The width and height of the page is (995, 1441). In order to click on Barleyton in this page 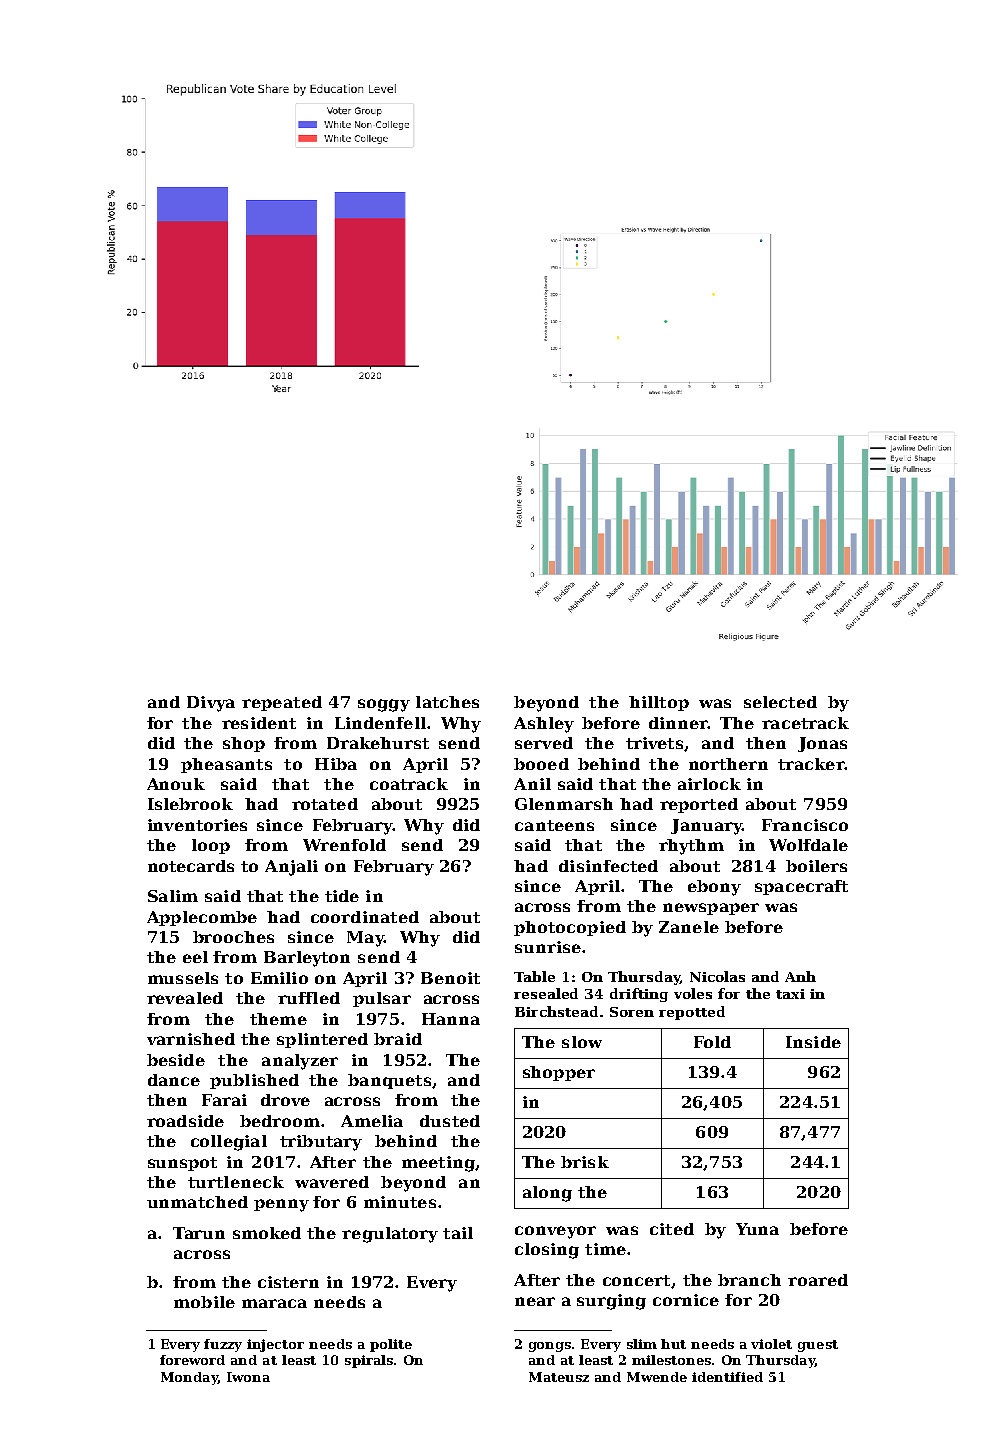, I will do `click(307, 959)`.
